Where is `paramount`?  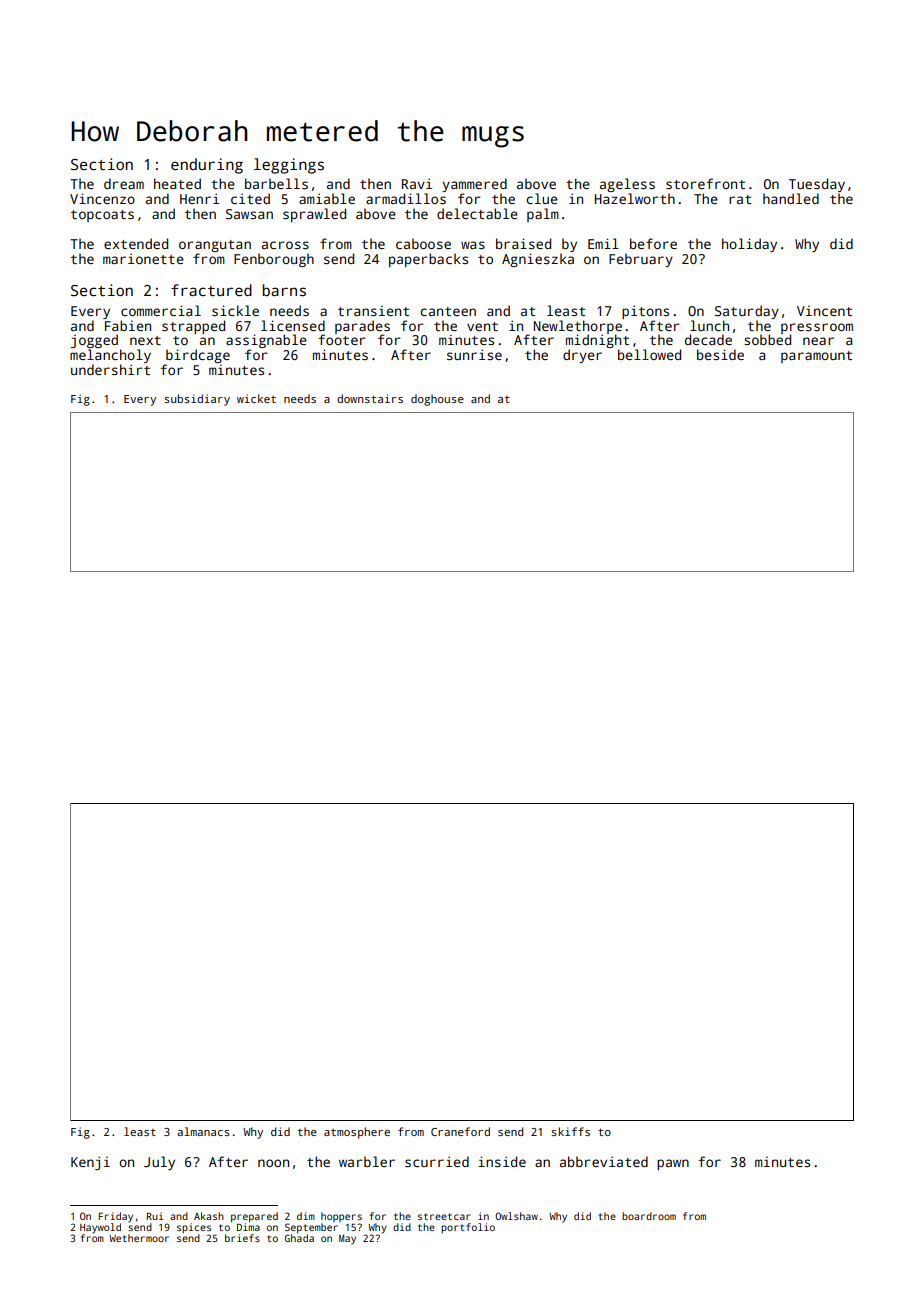 paramount is located at coordinates (816, 357).
